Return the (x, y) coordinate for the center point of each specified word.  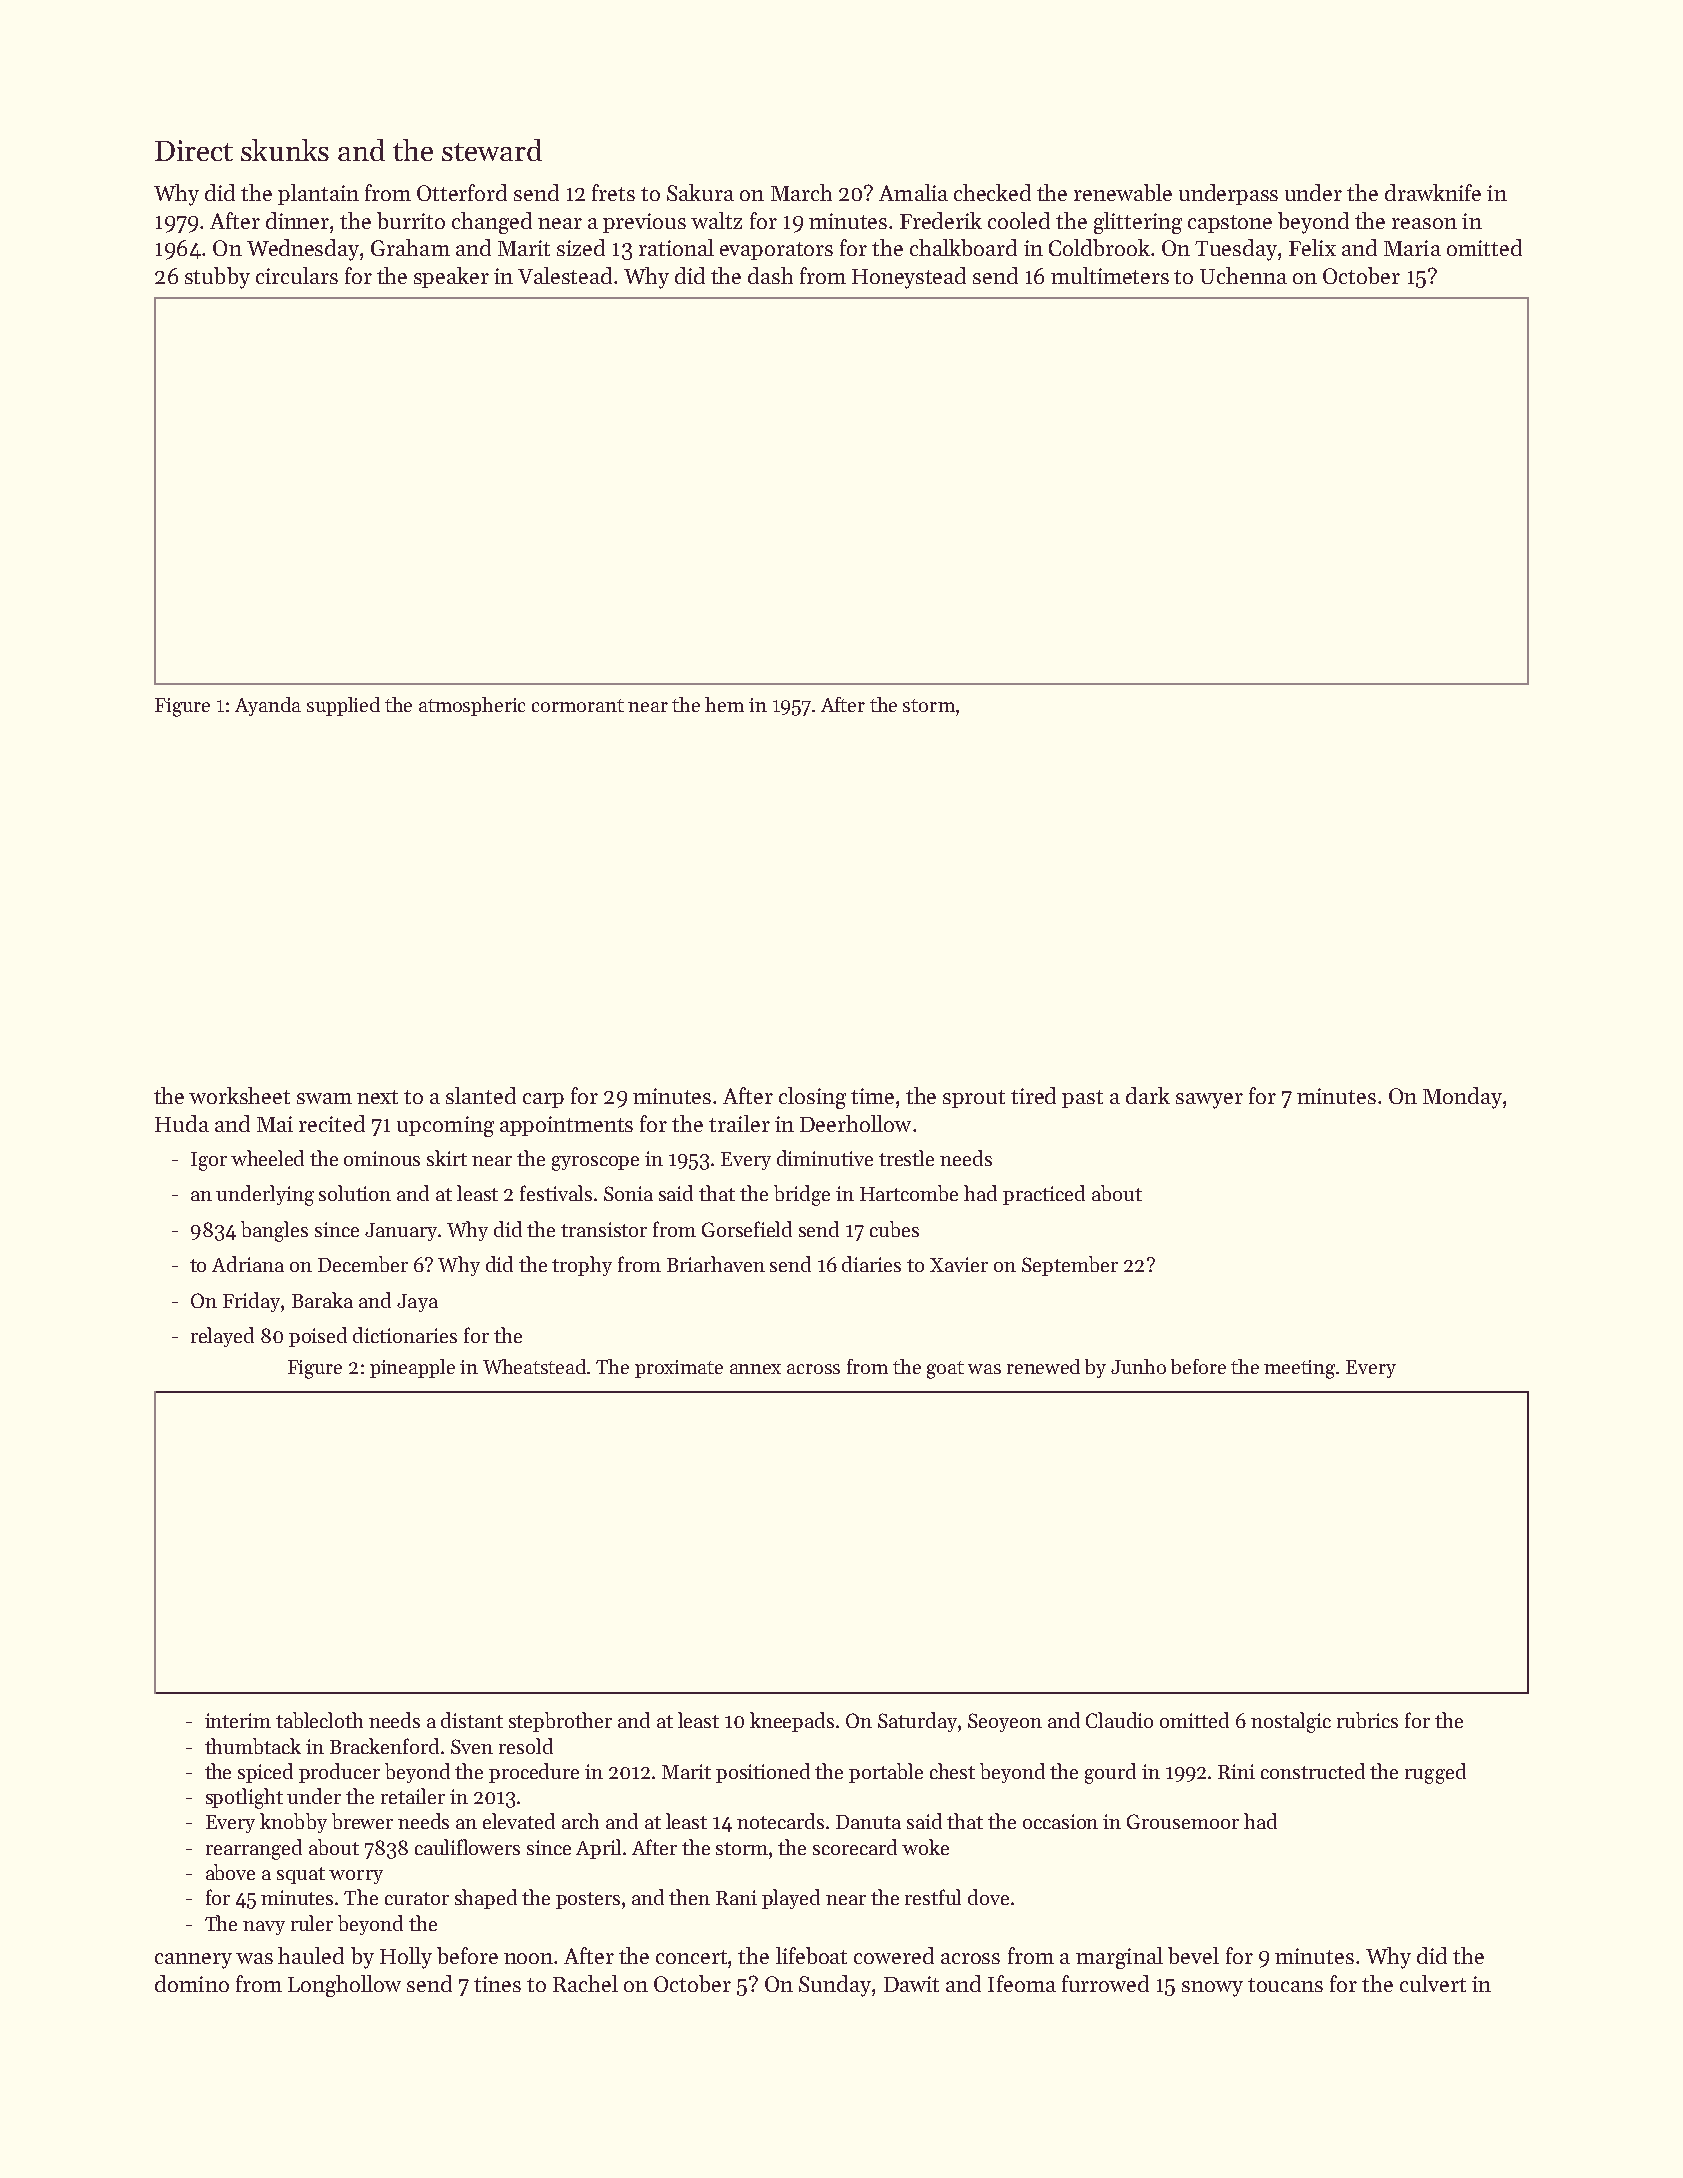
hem (724, 704)
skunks (285, 150)
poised (318, 1337)
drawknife (1433, 192)
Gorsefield (747, 1229)
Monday (1462, 1098)
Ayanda (268, 706)
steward (492, 150)
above (230, 1872)
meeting (1300, 1369)
